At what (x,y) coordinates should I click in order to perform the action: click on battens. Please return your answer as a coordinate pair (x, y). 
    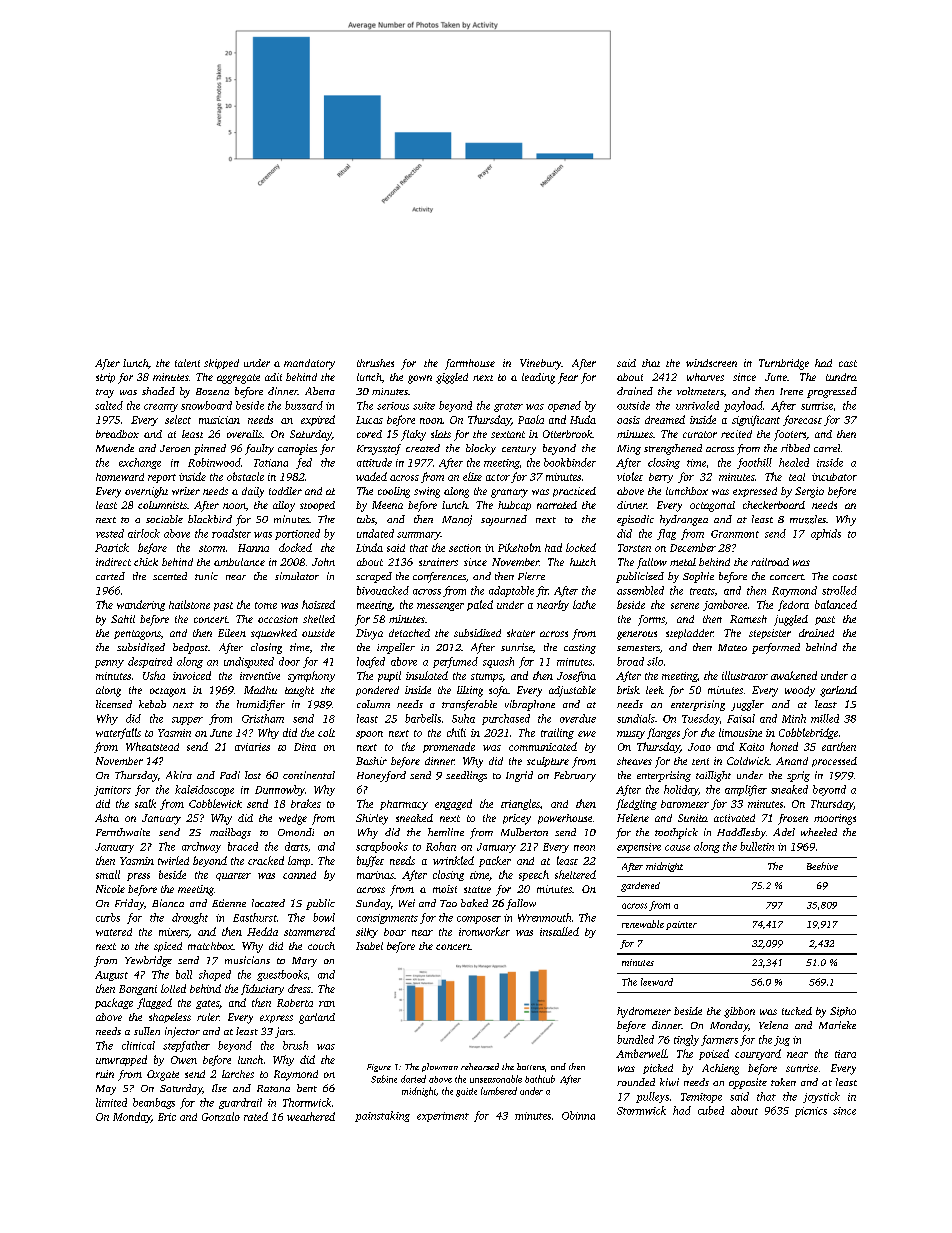
    Looking at the image, I should click on (531, 1066).
